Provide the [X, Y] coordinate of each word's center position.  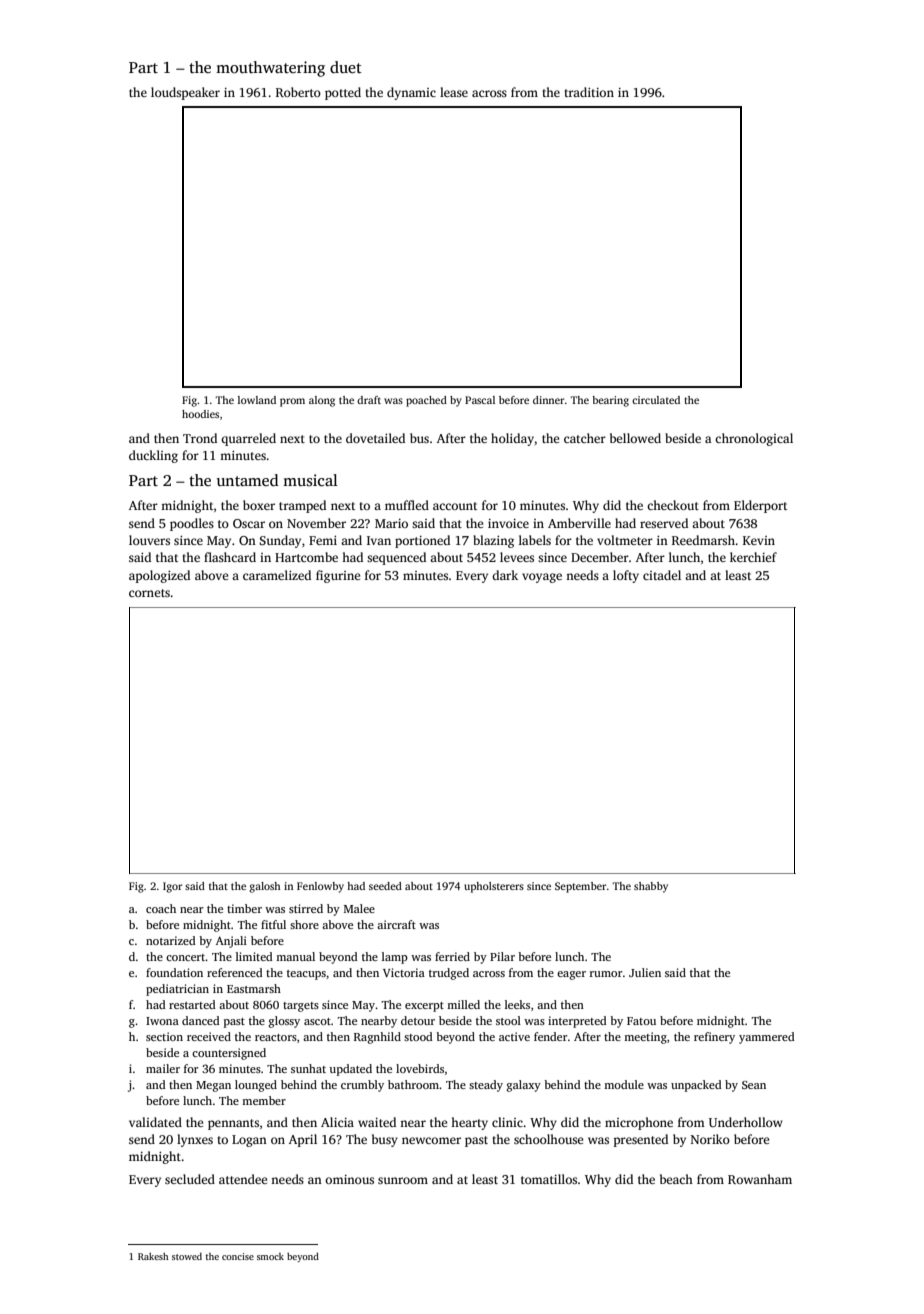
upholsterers [494, 887]
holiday [512, 439]
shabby [651, 887]
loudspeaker [185, 93]
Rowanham [760, 1179]
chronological [754, 439]
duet [346, 67]
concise [238, 1256]
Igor [172, 887]
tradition [589, 92]
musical [310, 480]
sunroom [403, 1180]
